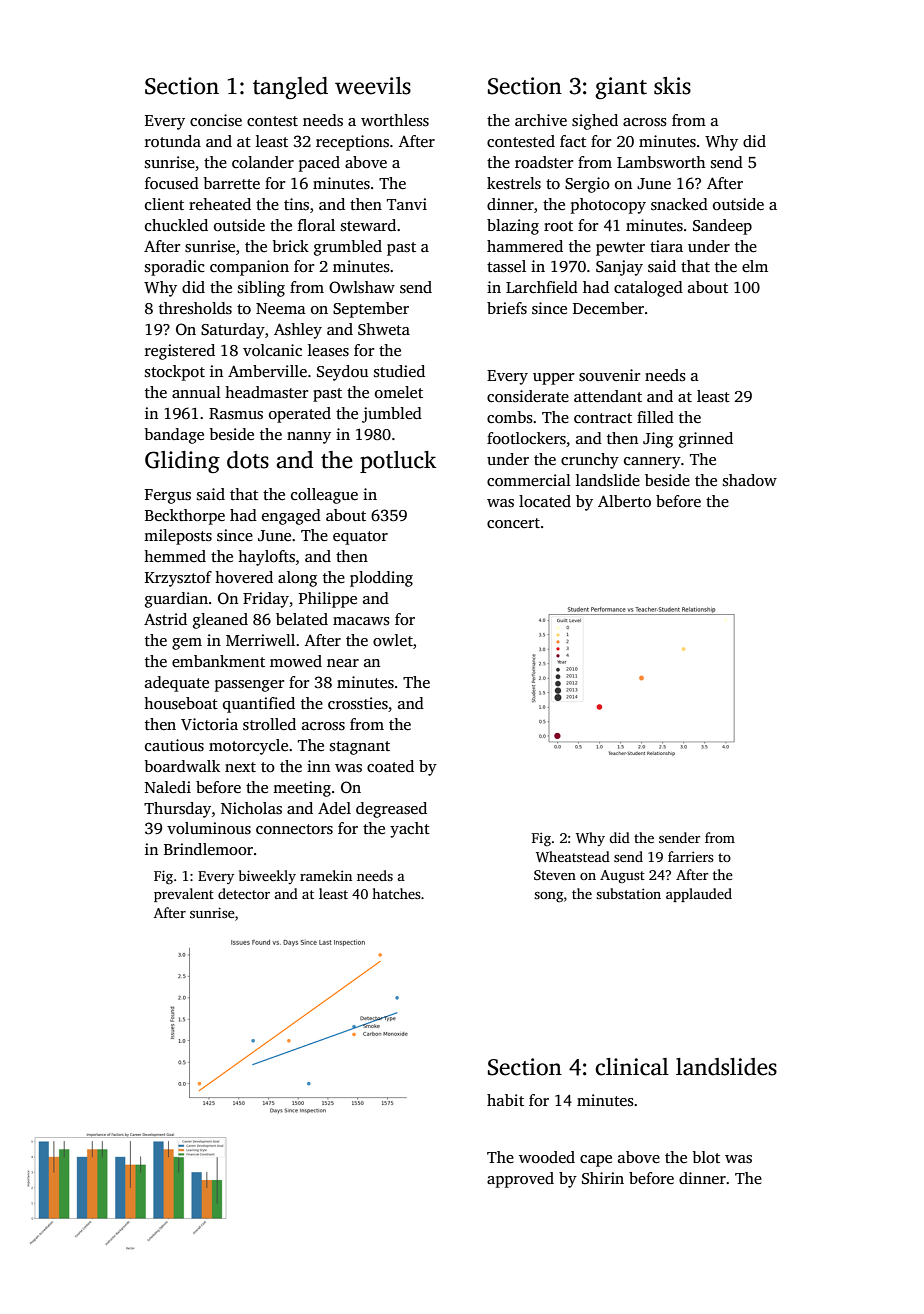  What do you see at coordinates (608, 396) in the screenshot?
I see `attendant` at bounding box center [608, 396].
